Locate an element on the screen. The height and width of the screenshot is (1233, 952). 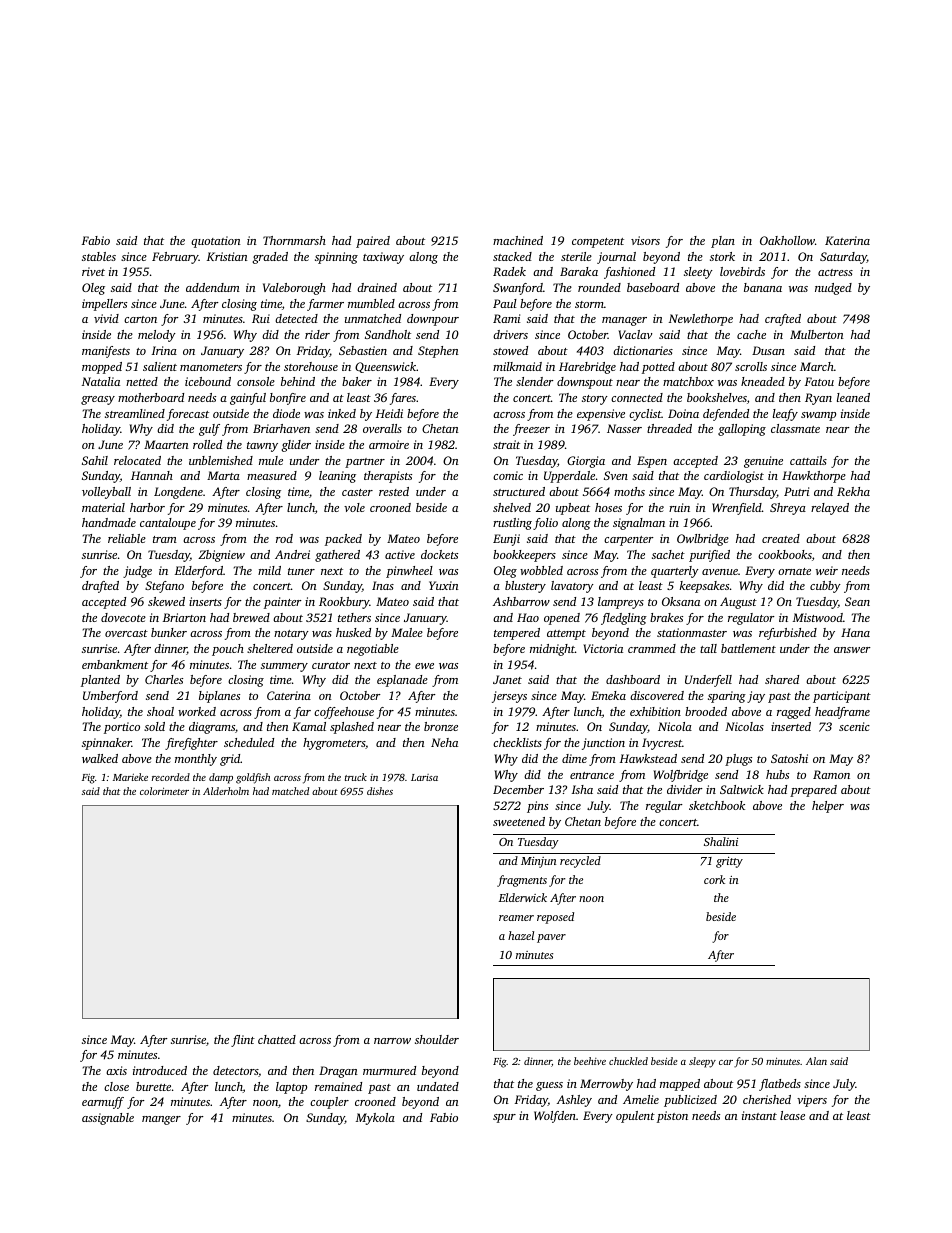
Zbigniew is located at coordinates (221, 556).
